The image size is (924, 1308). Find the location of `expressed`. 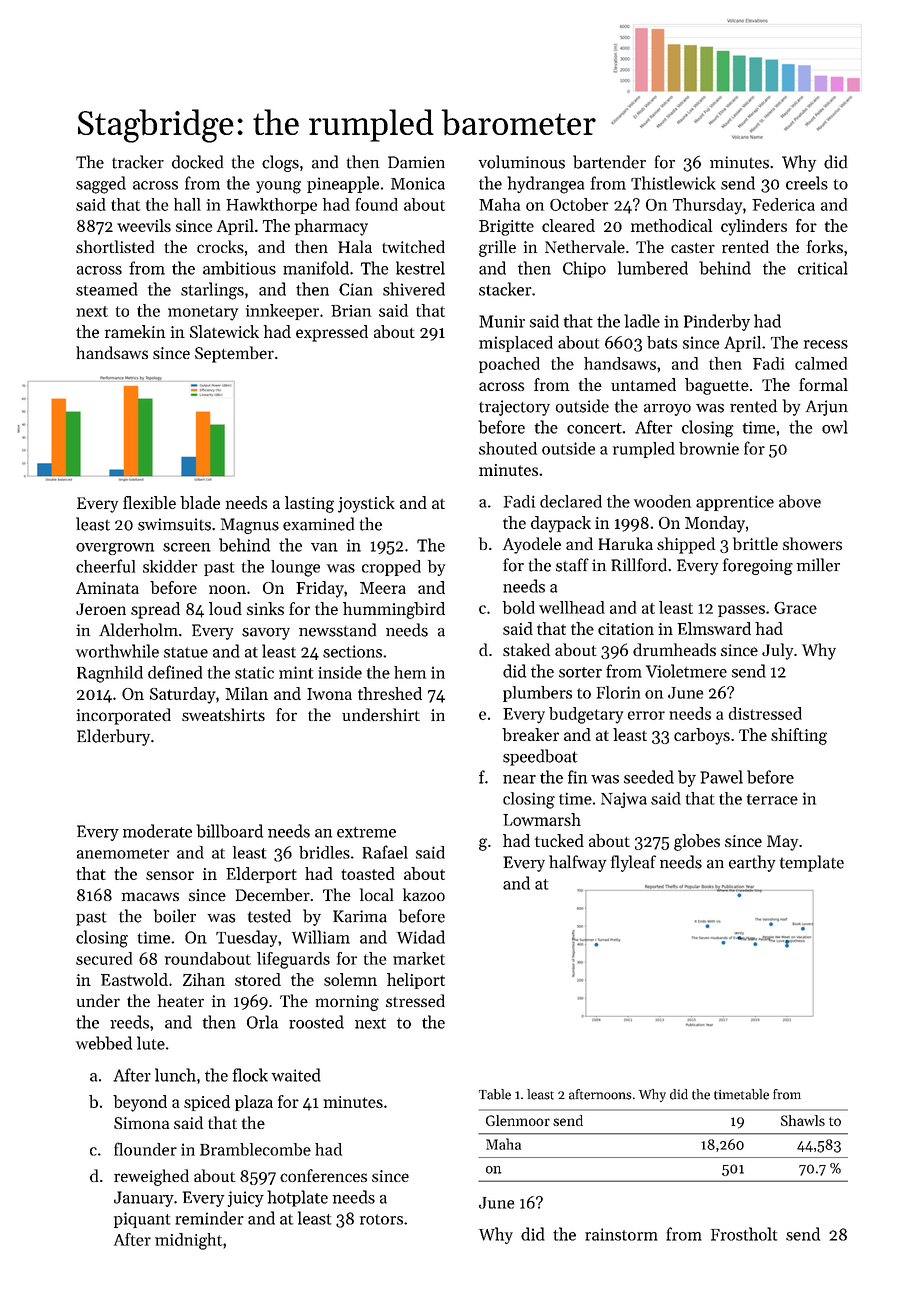

expressed is located at coordinates (332, 333).
